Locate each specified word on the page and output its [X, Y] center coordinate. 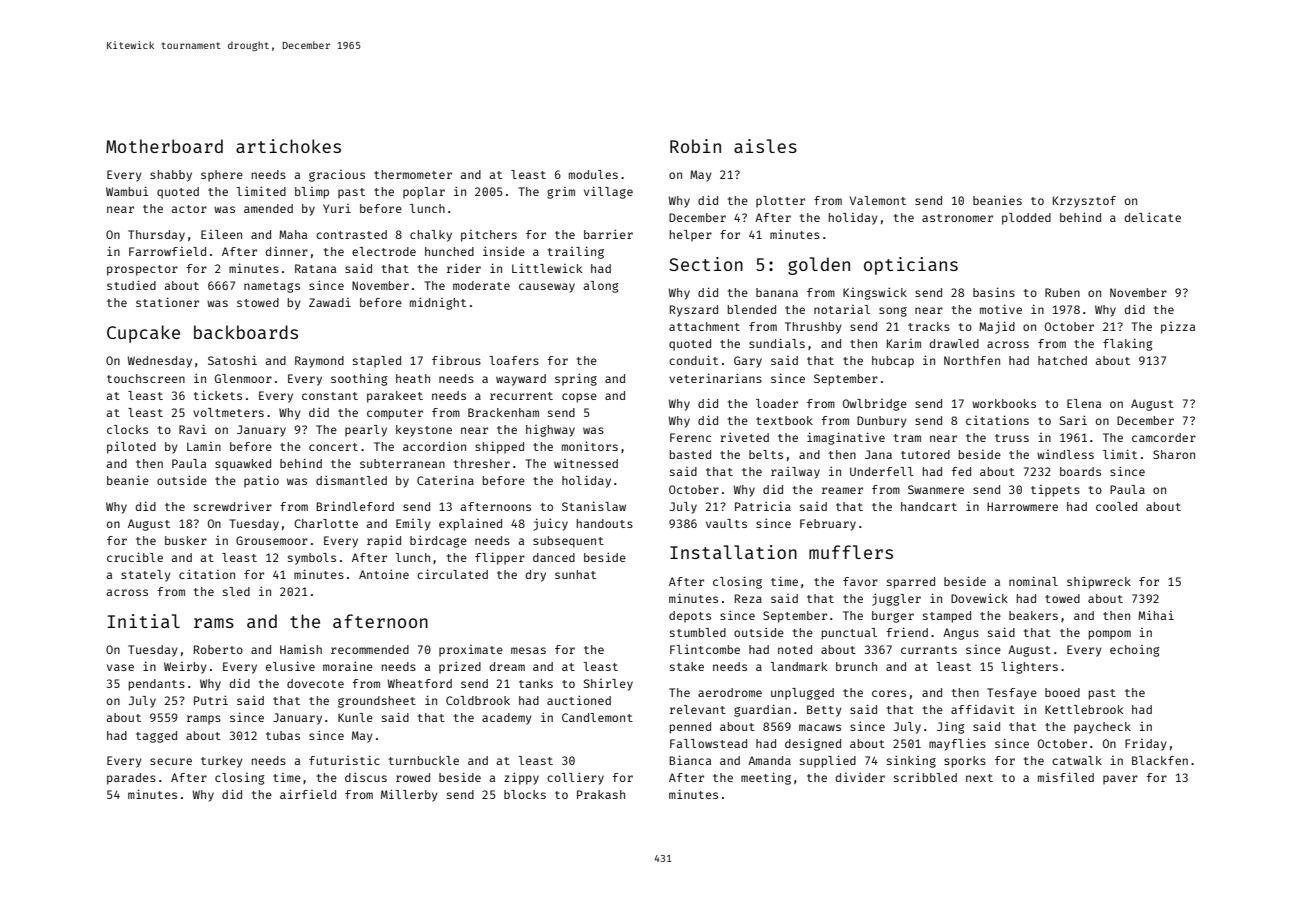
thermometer [413, 174]
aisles [765, 146]
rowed [413, 777]
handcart [929, 506]
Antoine [384, 574]
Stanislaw [594, 506]
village [608, 192]
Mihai [1156, 615]
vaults [726, 523]
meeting [766, 778]
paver [1120, 780]
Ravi [192, 429]
